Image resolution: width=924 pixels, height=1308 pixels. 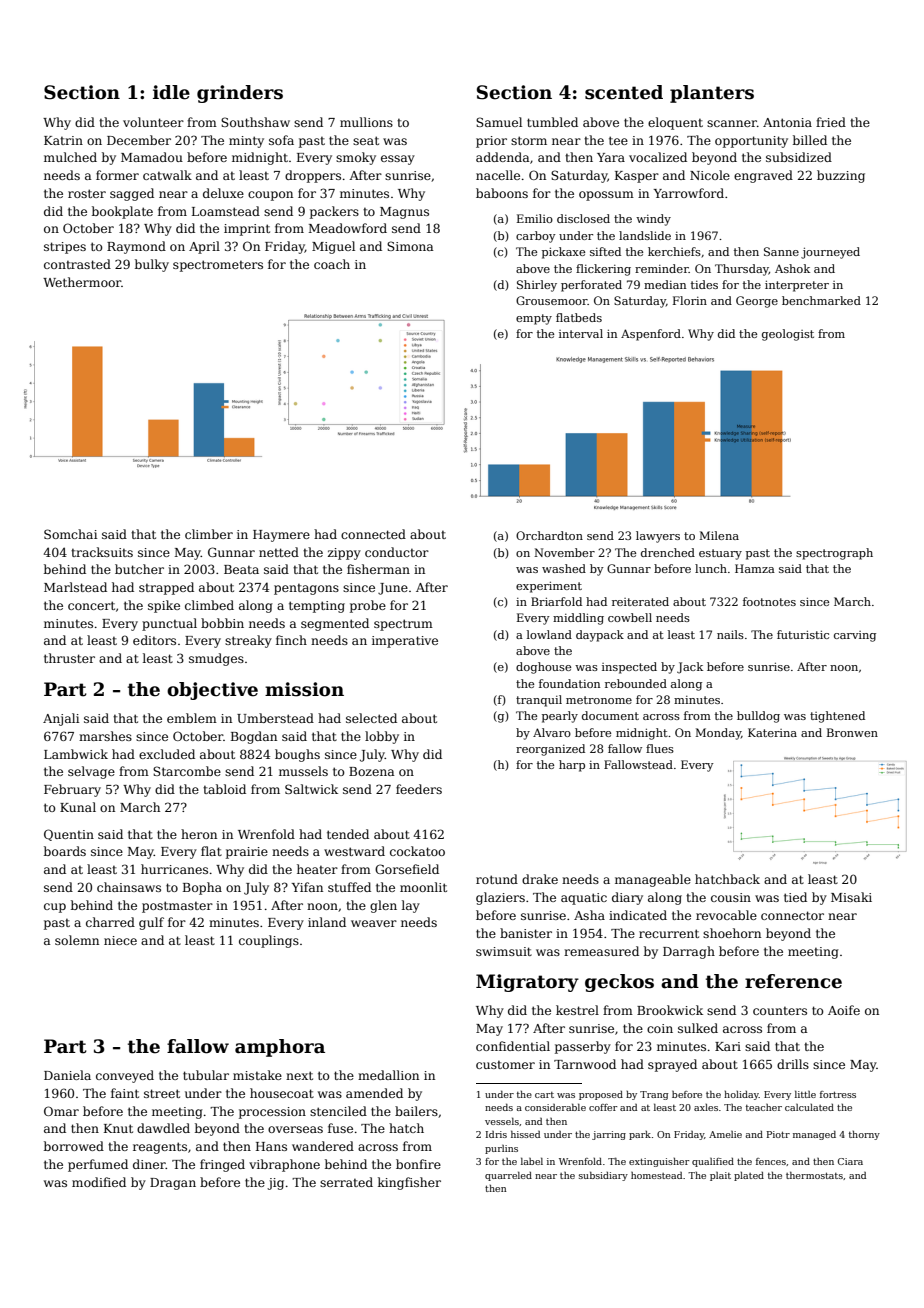 I want to click on Marlstead, so click(x=75, y=587).
